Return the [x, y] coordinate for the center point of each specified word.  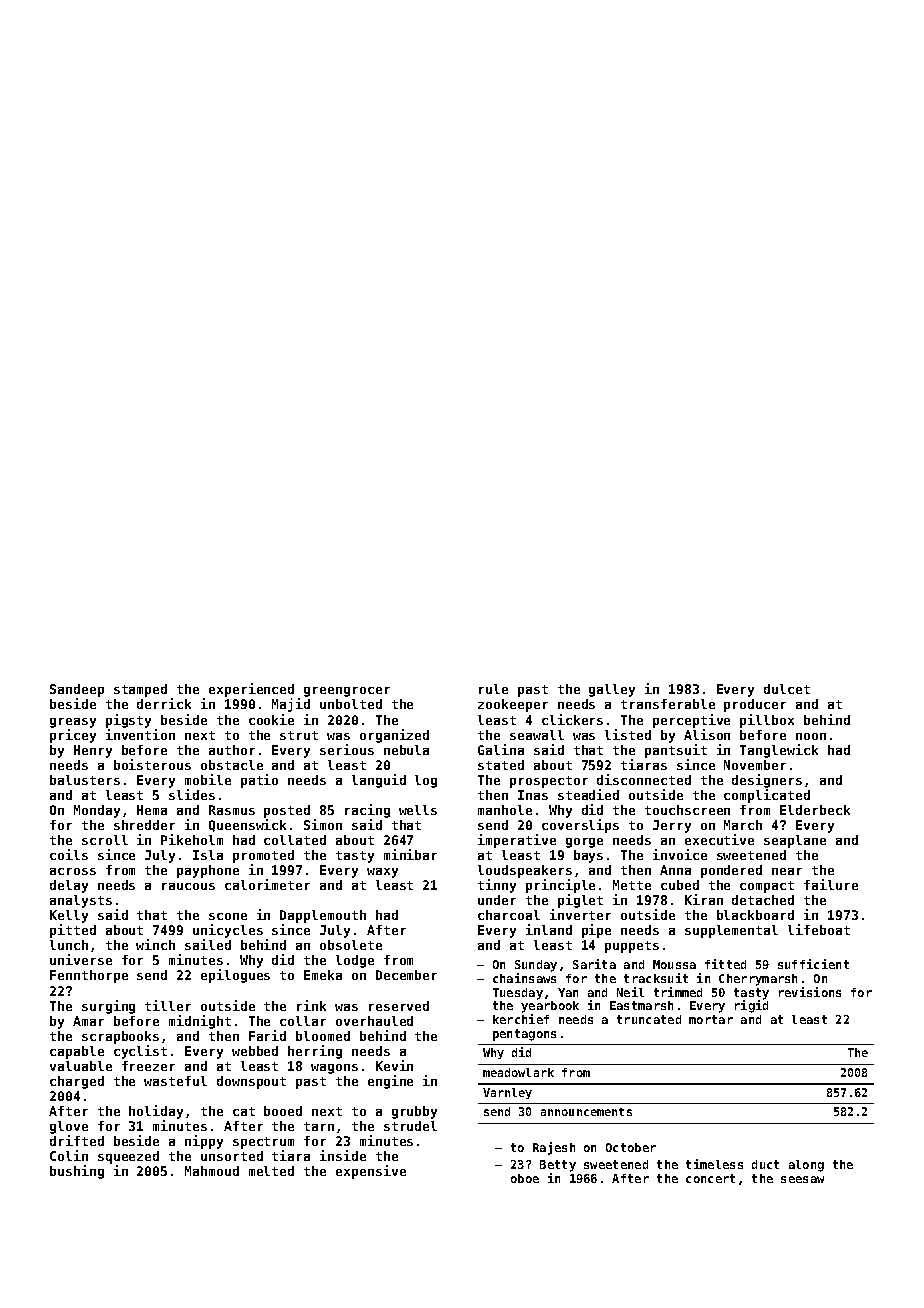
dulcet [787, 689]
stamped [140, 690]
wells [418, 810]
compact [767, 887]
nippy [204, 1142]
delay [69, 886]
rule [493, 689]
